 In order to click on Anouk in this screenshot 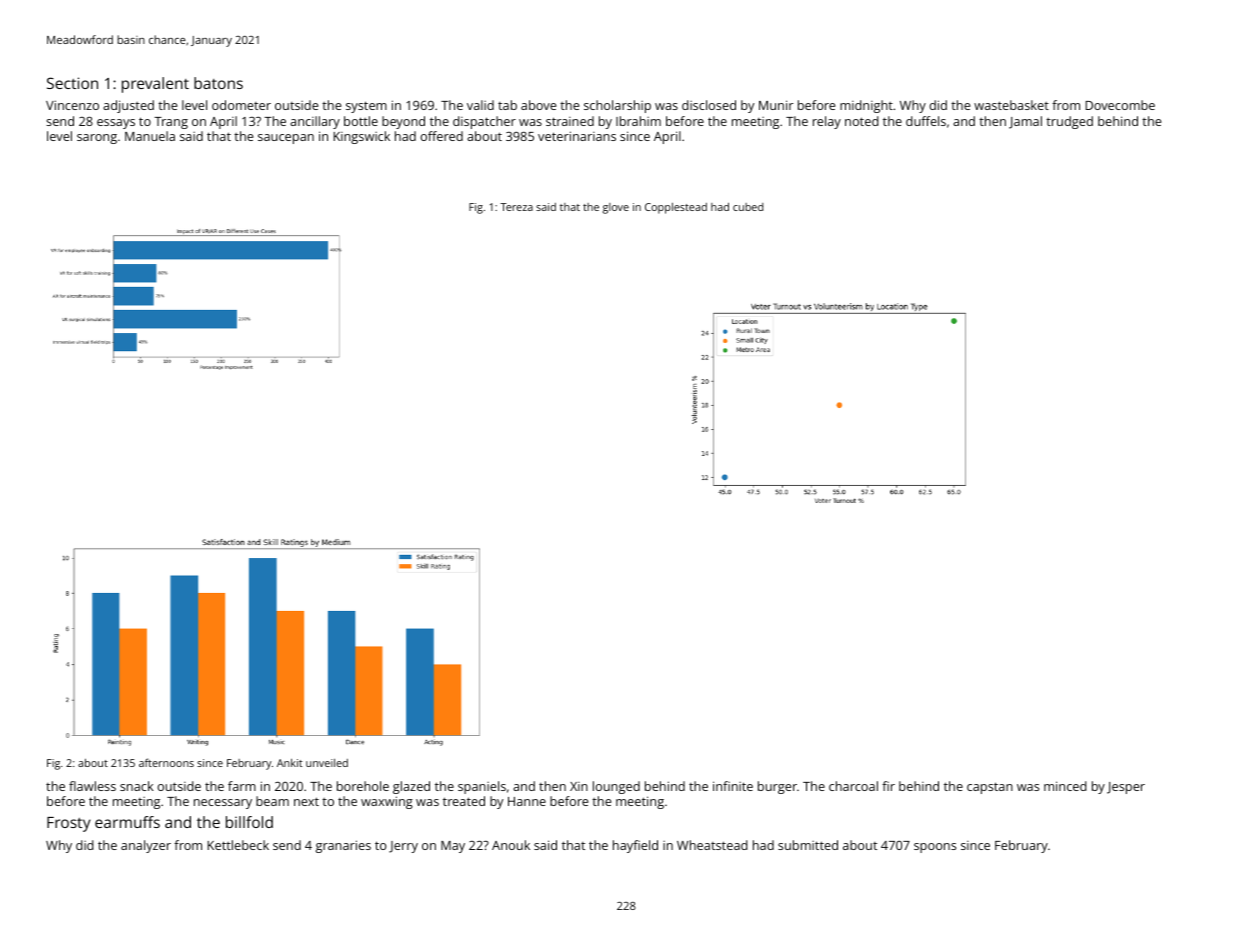, I will do `click(511, 845)`.
